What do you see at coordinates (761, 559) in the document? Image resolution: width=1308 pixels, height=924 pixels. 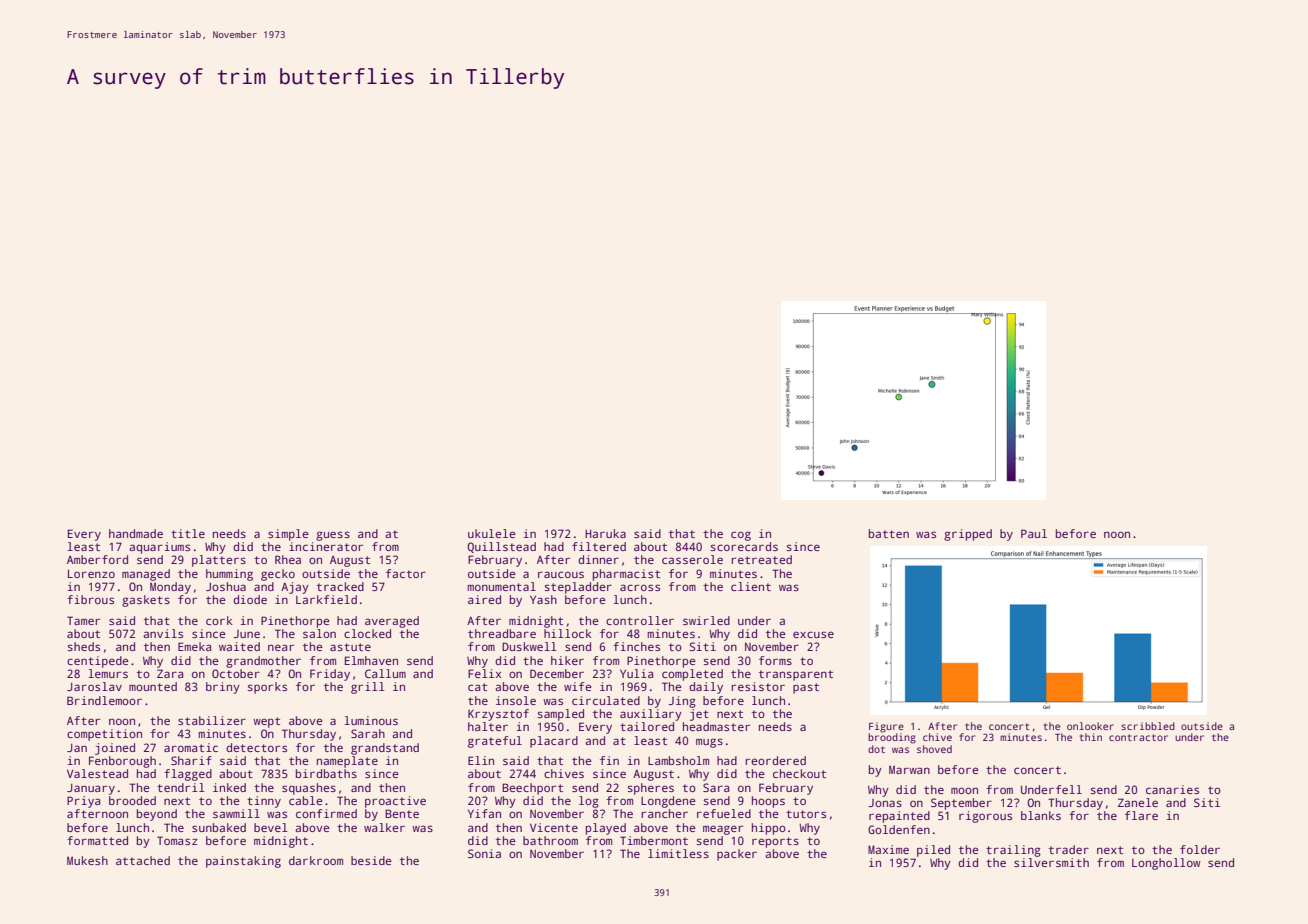 I see `retreated` at bounding box center [761, 559].
